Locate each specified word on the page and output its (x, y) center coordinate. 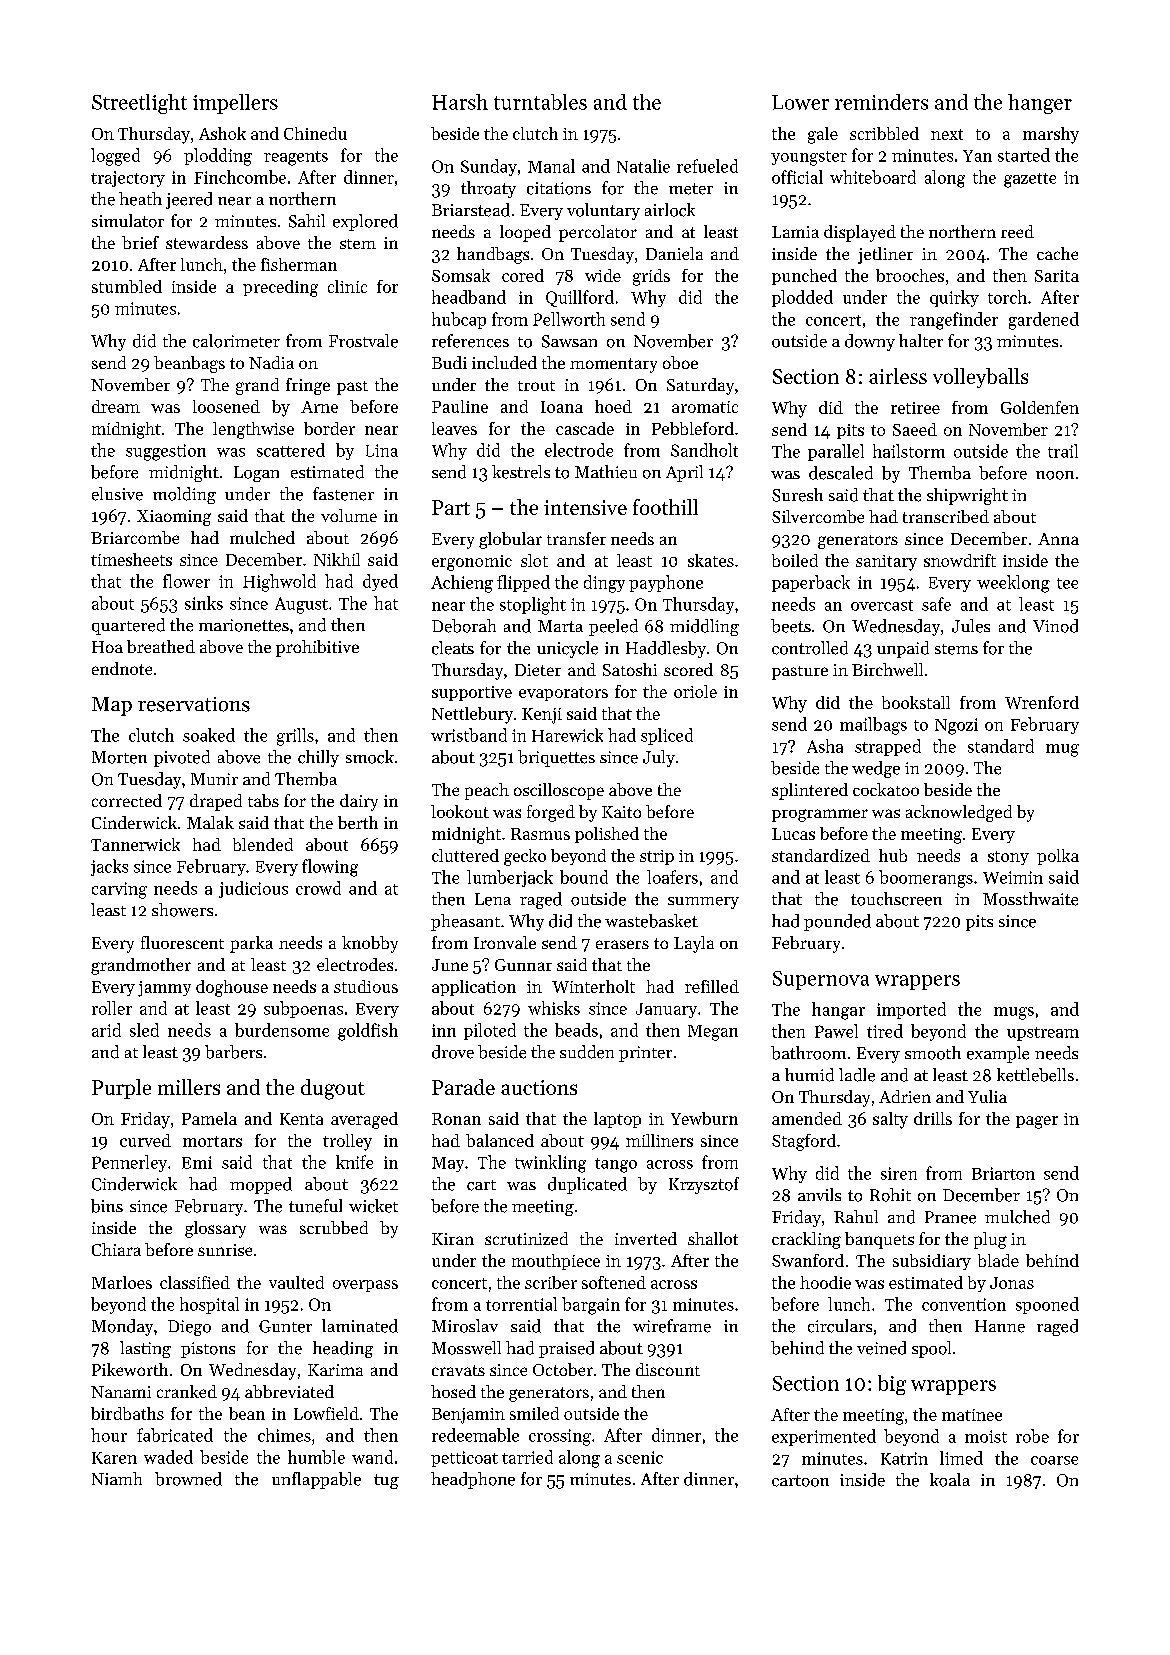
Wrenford (1042, 702)
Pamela (209, 1118)
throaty (488, 189)
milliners (659, 1140)
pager (1037, 1122)
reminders (881, 102)
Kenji (542, 716)
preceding (280, 288)
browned (188, 1479)
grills (295, 737)
